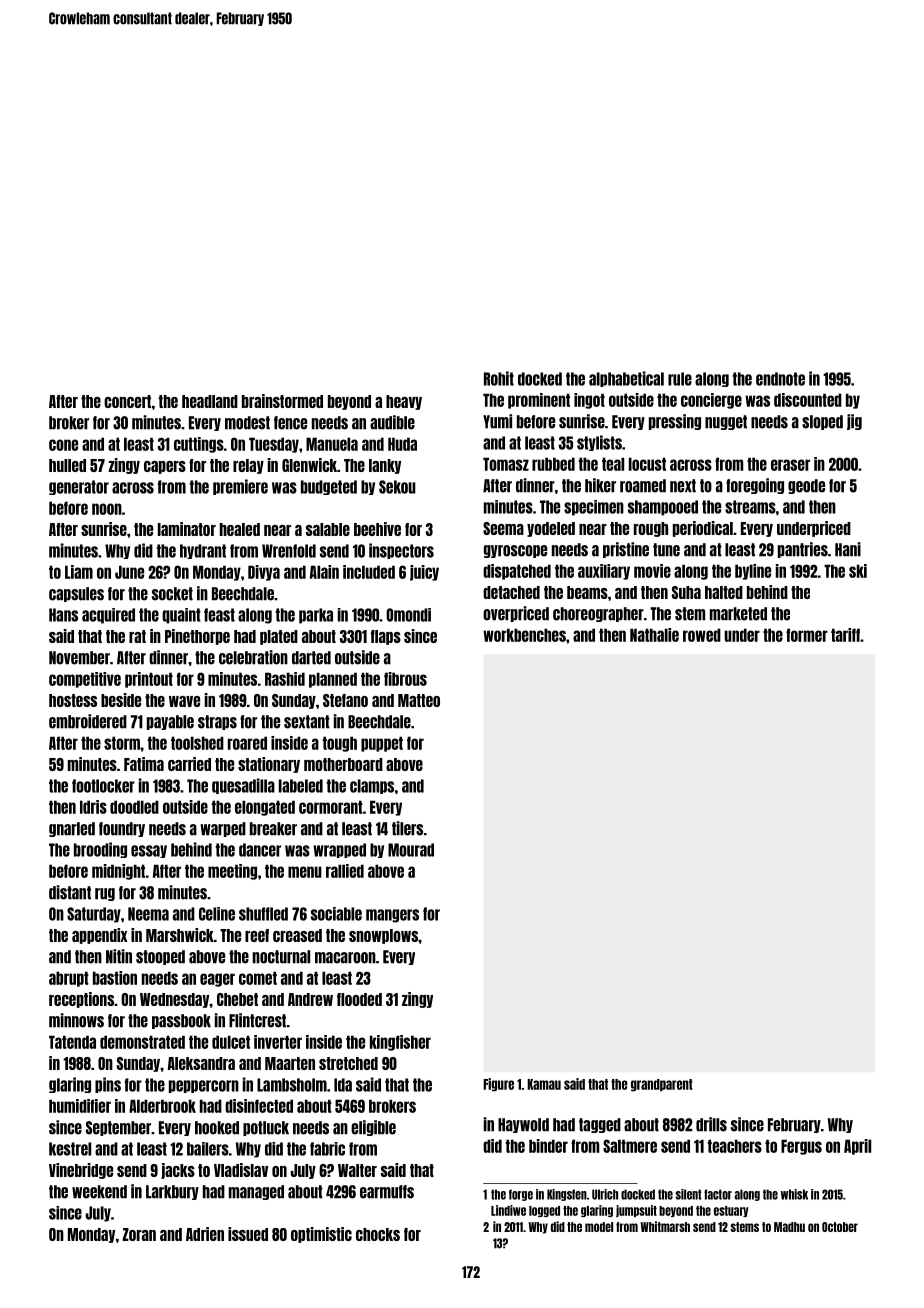 This screenshot has width=924, height=1308. Describe the element at coordinates (807, 635) in the screenshot. I see `former` at that location.
